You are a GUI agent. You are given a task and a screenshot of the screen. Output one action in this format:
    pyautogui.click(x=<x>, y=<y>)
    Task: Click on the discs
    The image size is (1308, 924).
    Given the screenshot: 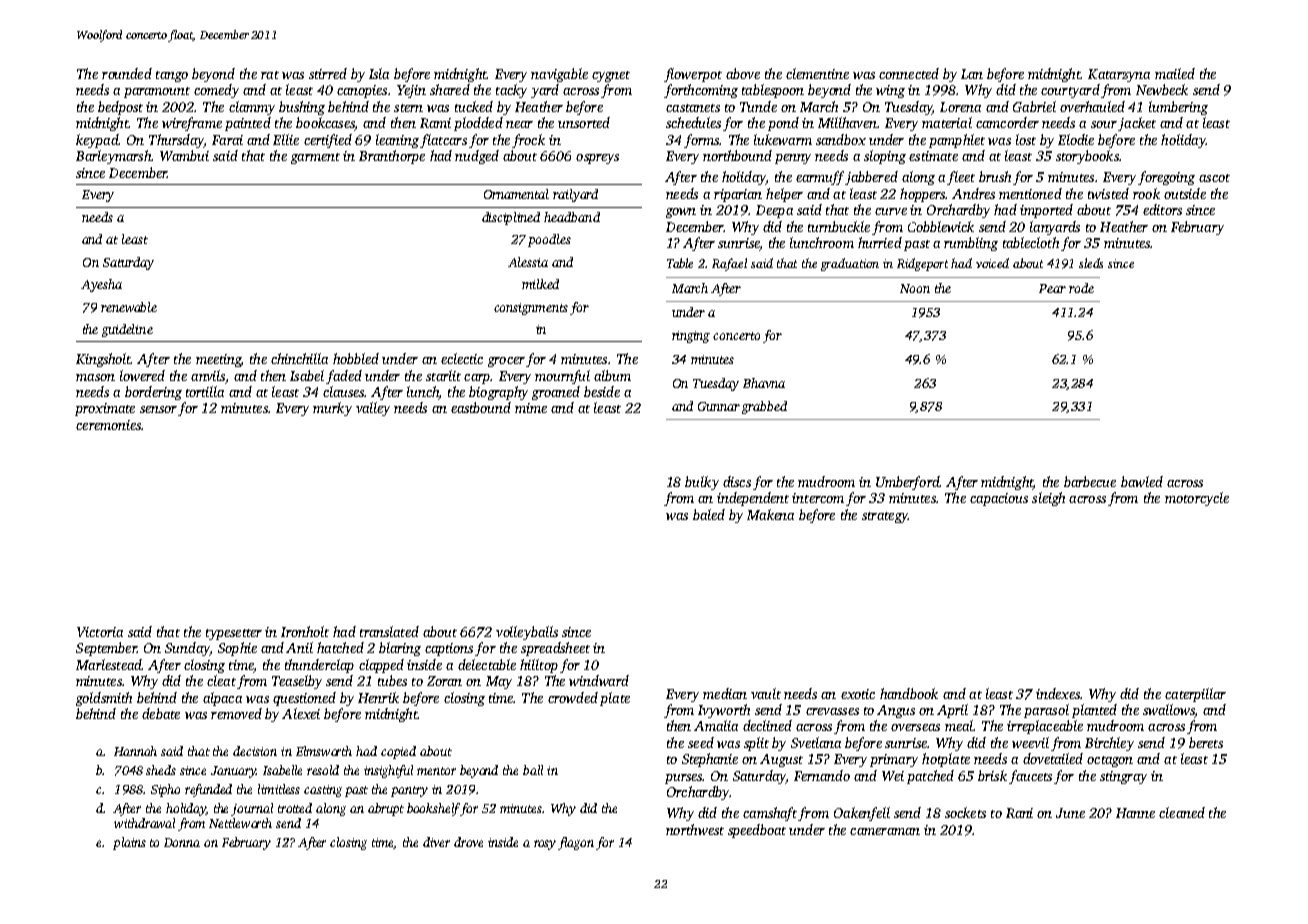 What is the action you would take?
    pyautogui.click(x=737, y=481)
